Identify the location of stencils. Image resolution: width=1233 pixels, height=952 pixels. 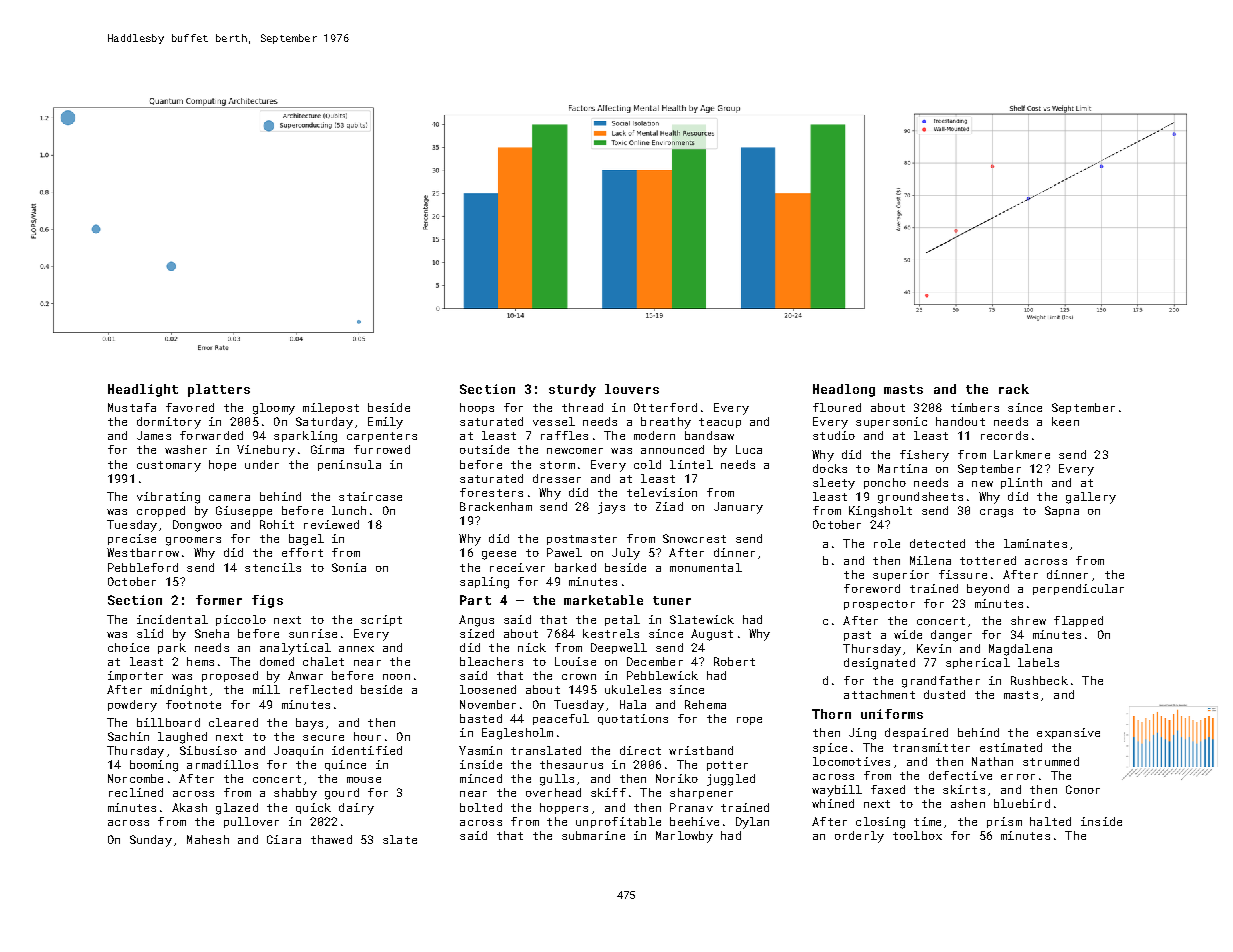
(273, 567).
